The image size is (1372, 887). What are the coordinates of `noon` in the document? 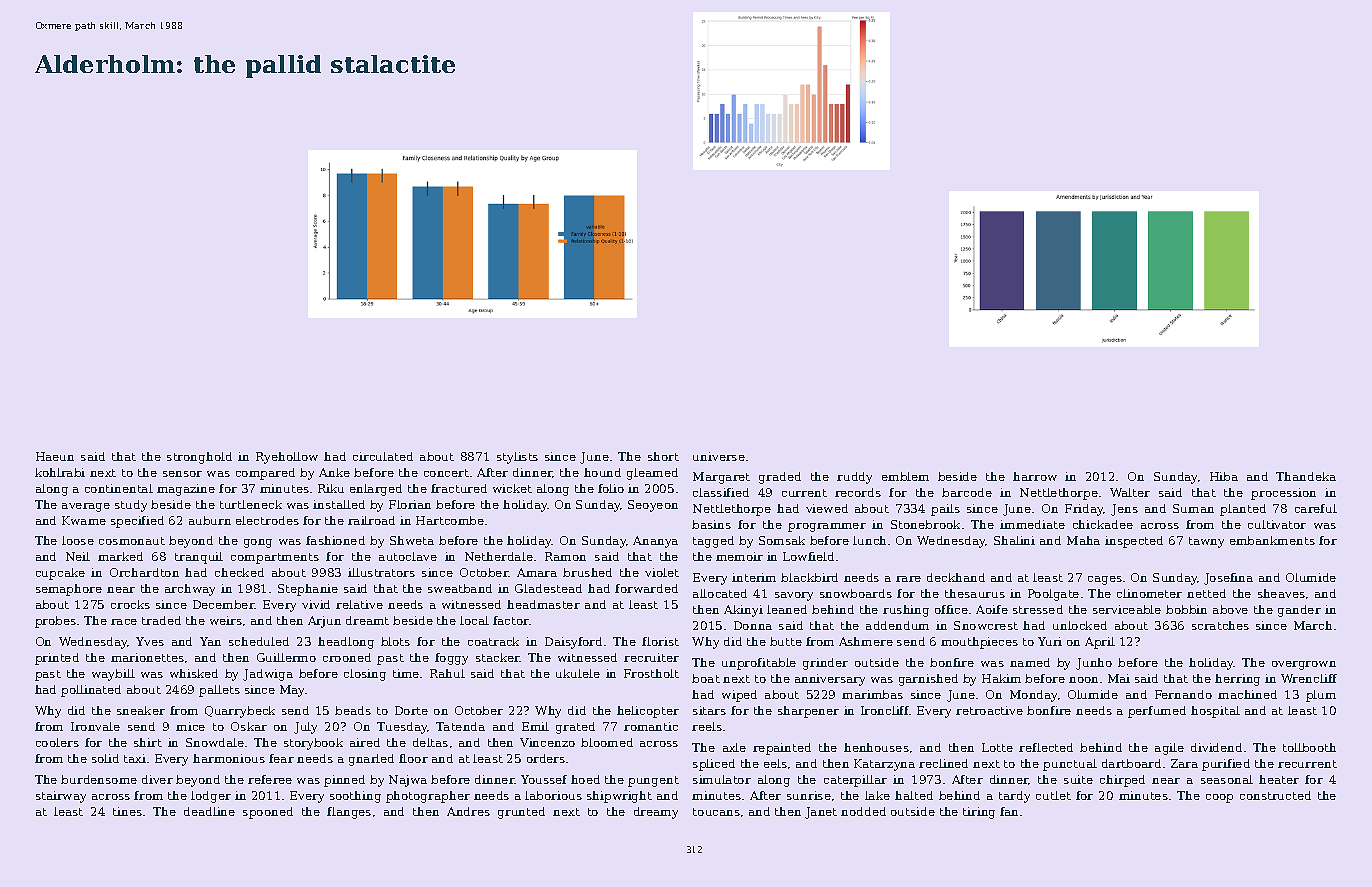 It's located at (1083, 680).
